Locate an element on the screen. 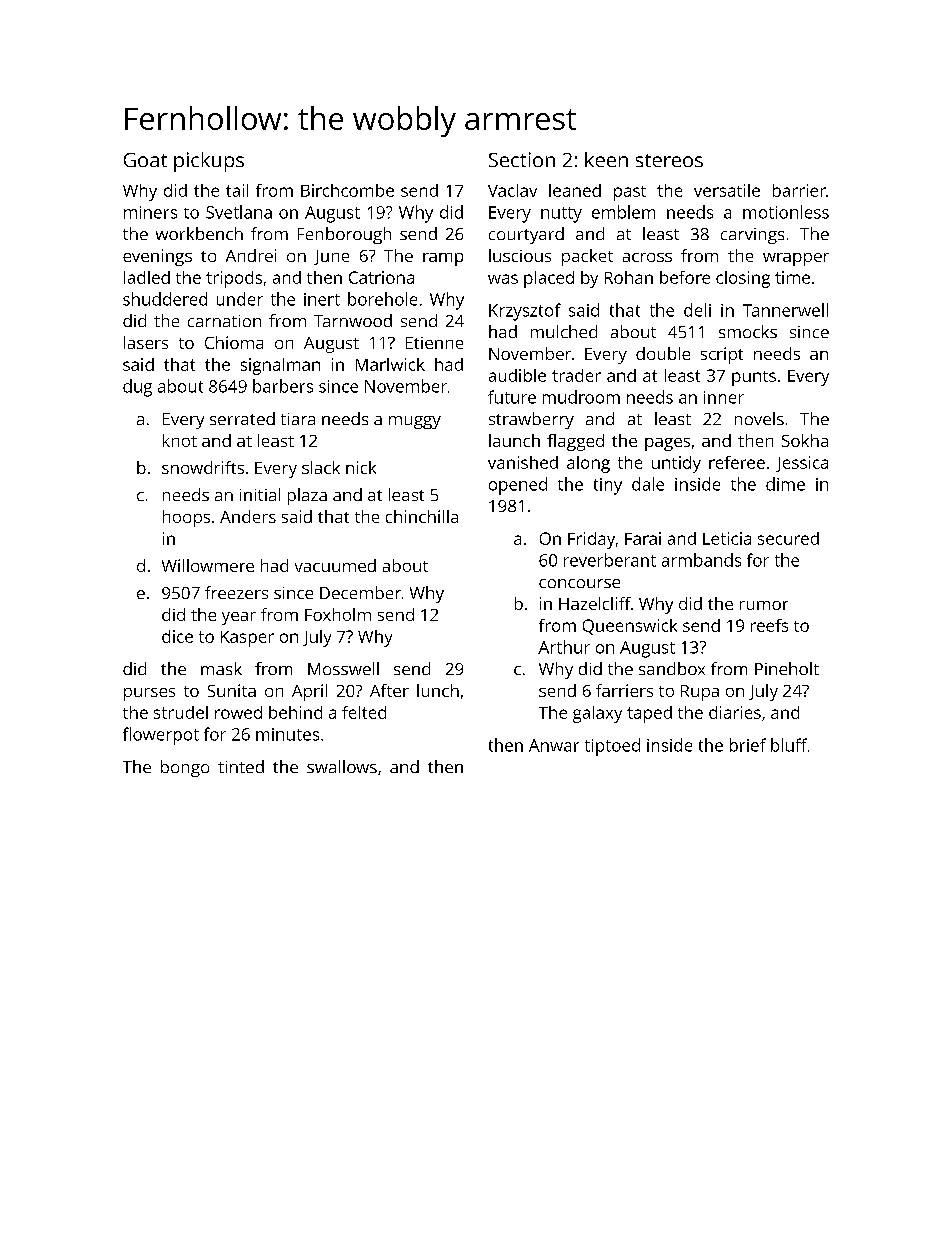  dice is located at coordinates (177, 636).
